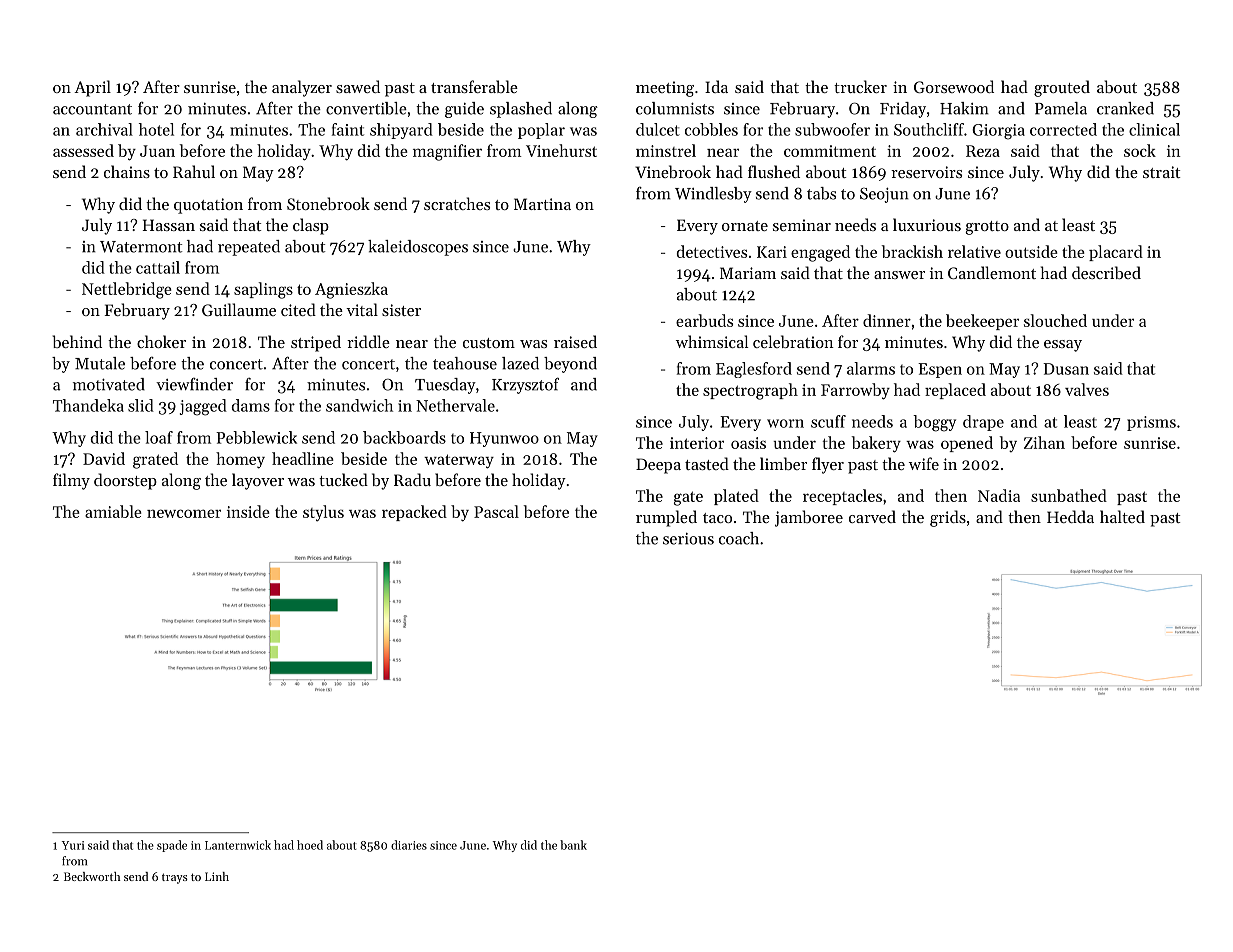  I want to click on grouted, so click(1062, 88).
